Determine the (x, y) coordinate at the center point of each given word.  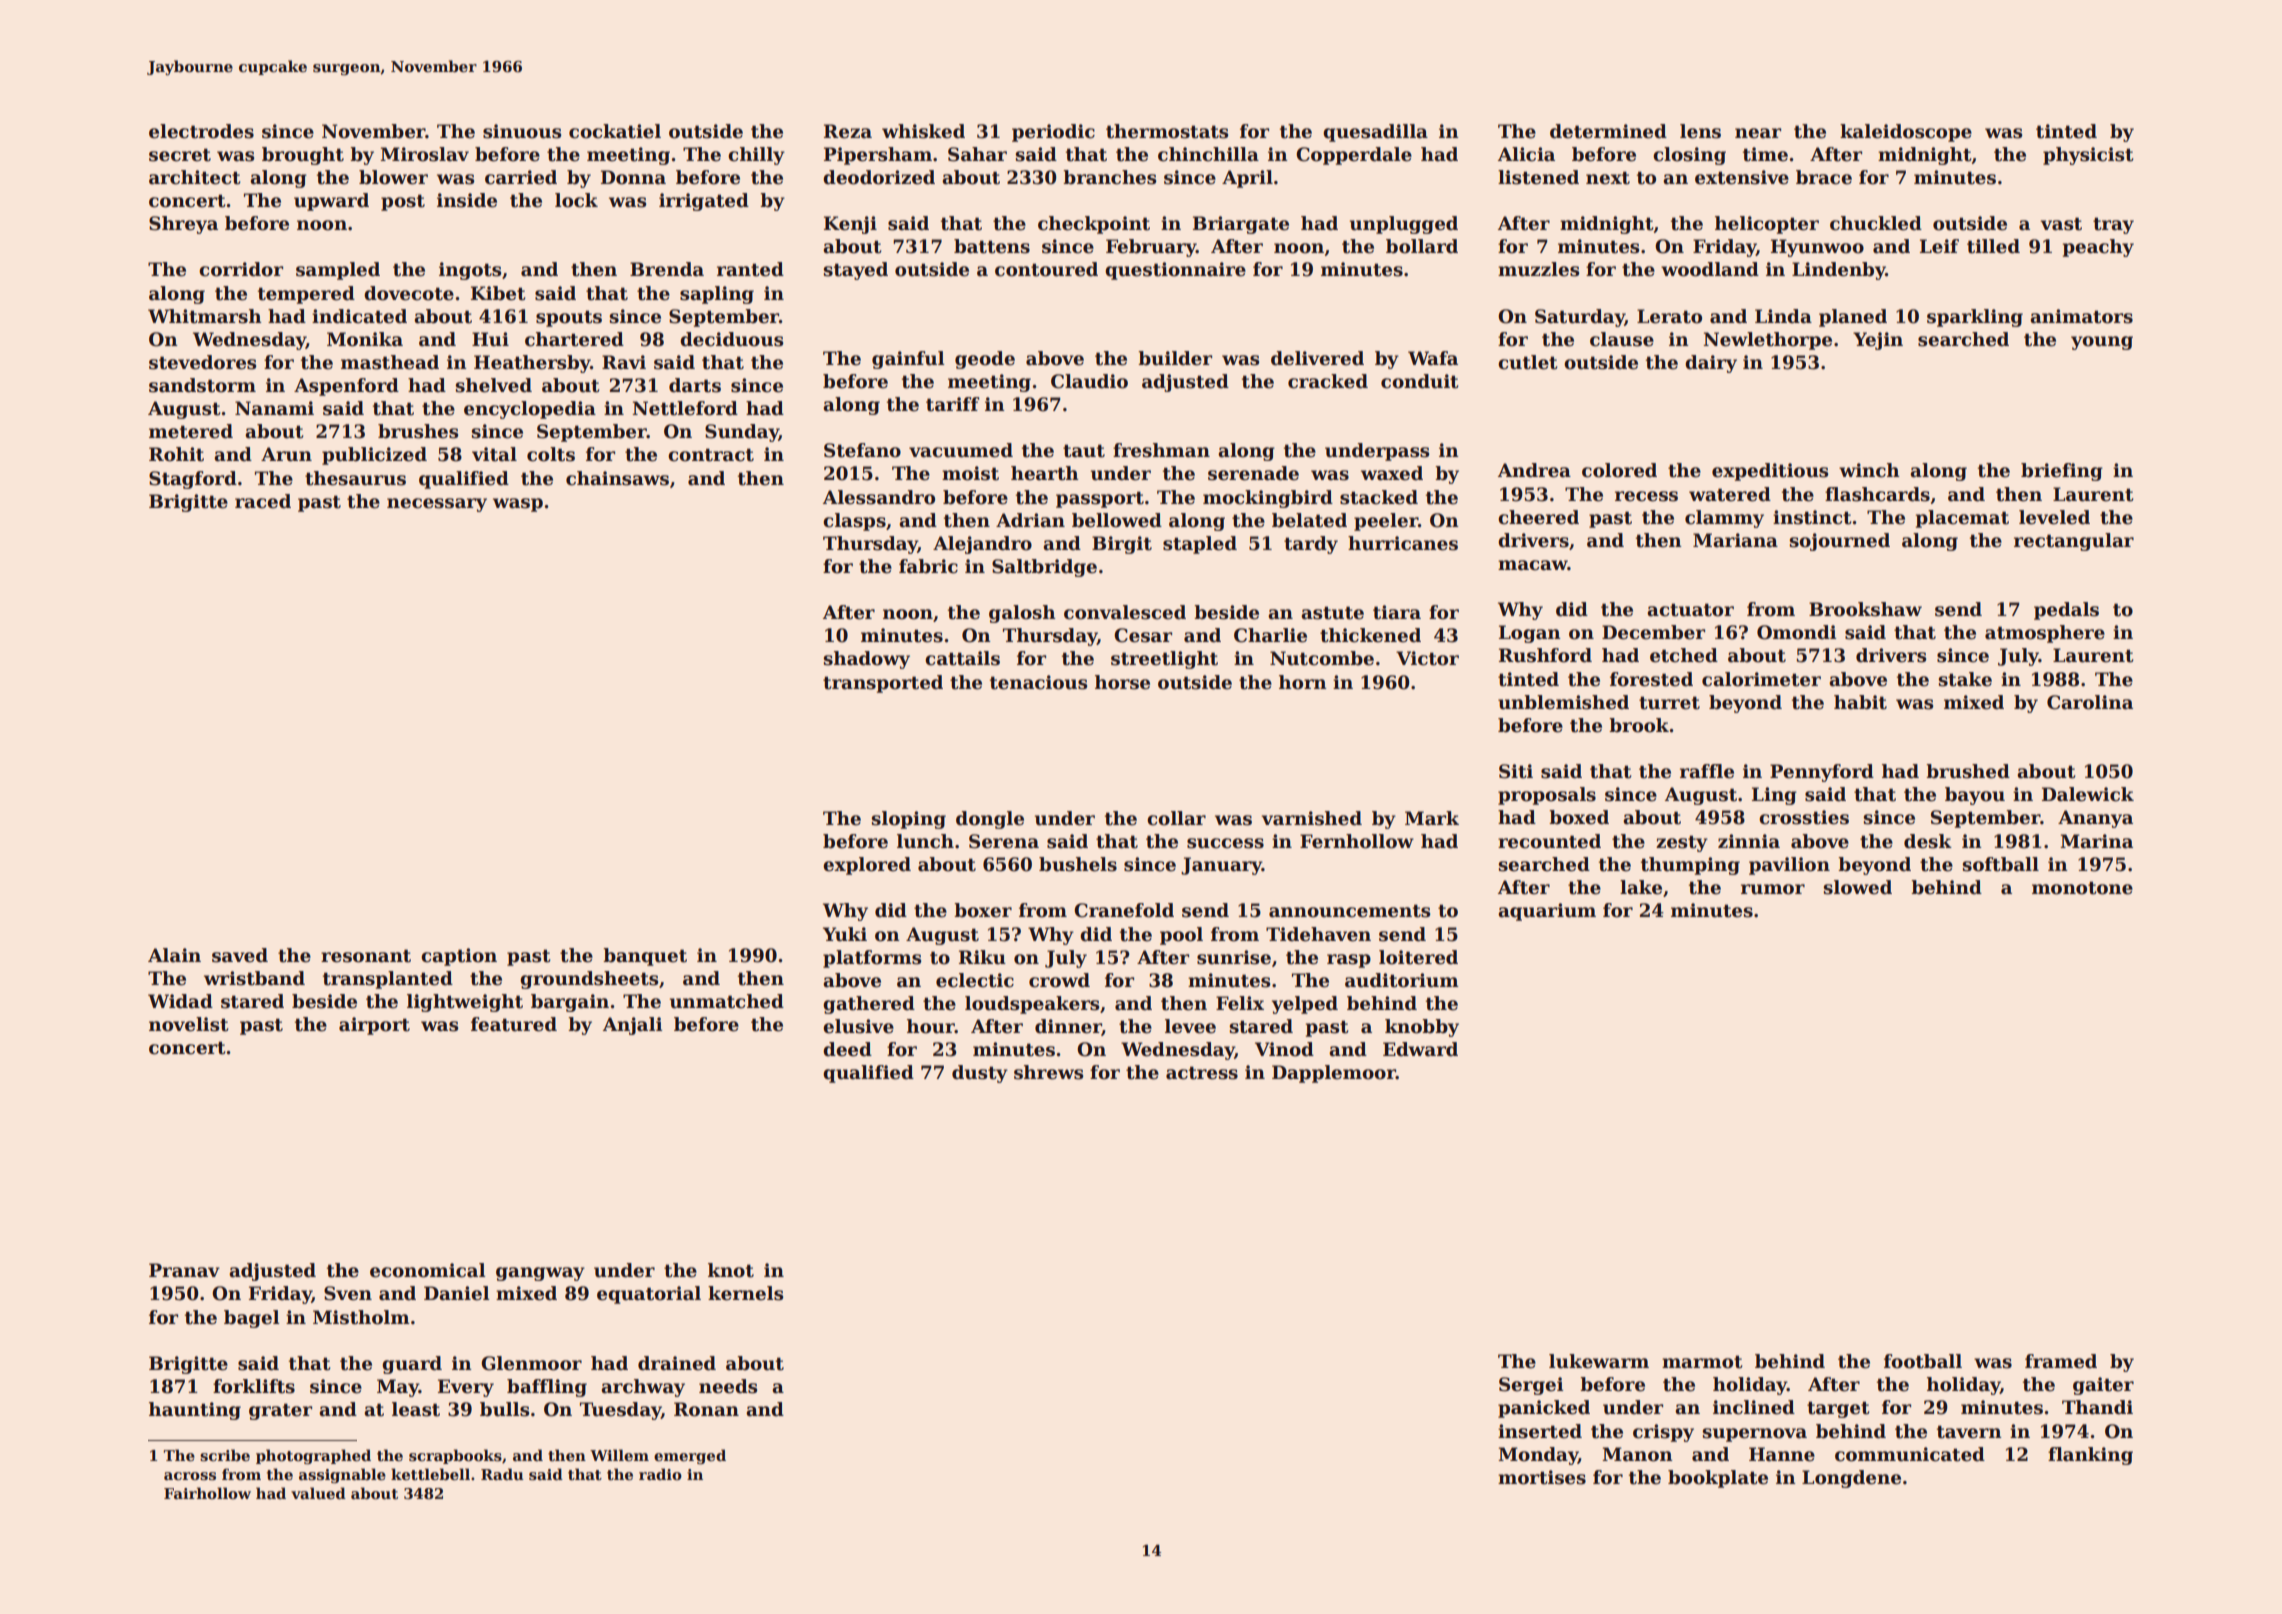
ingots (470, 271)
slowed (1857, 887)
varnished (1311, 818)
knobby (1422, 1028)
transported (883, 684)
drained (677, 1363)
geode (985, 360)
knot (731, 1270)
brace (1824, 177)
